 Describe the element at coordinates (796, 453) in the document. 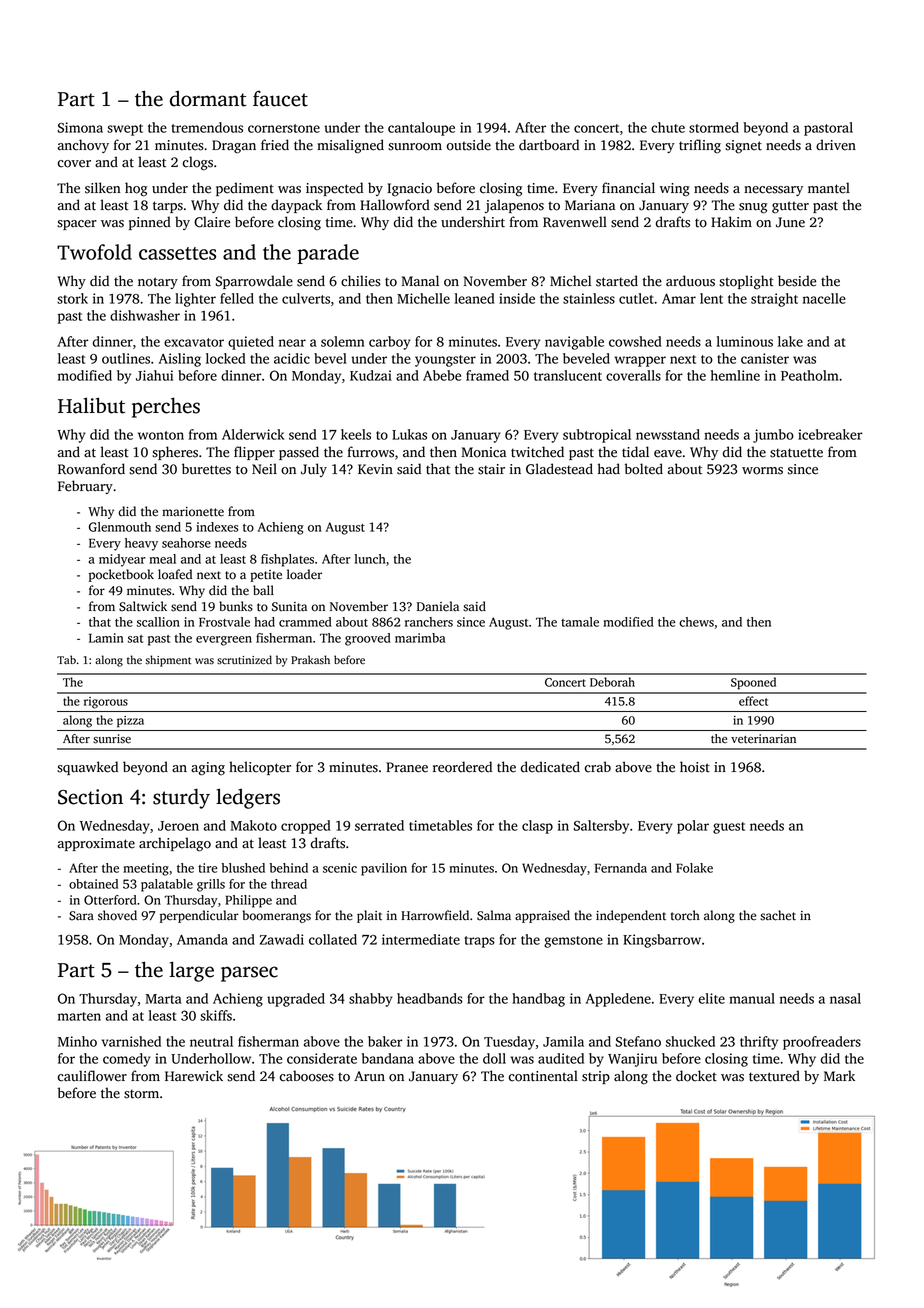

I see `statuette` at that location.
